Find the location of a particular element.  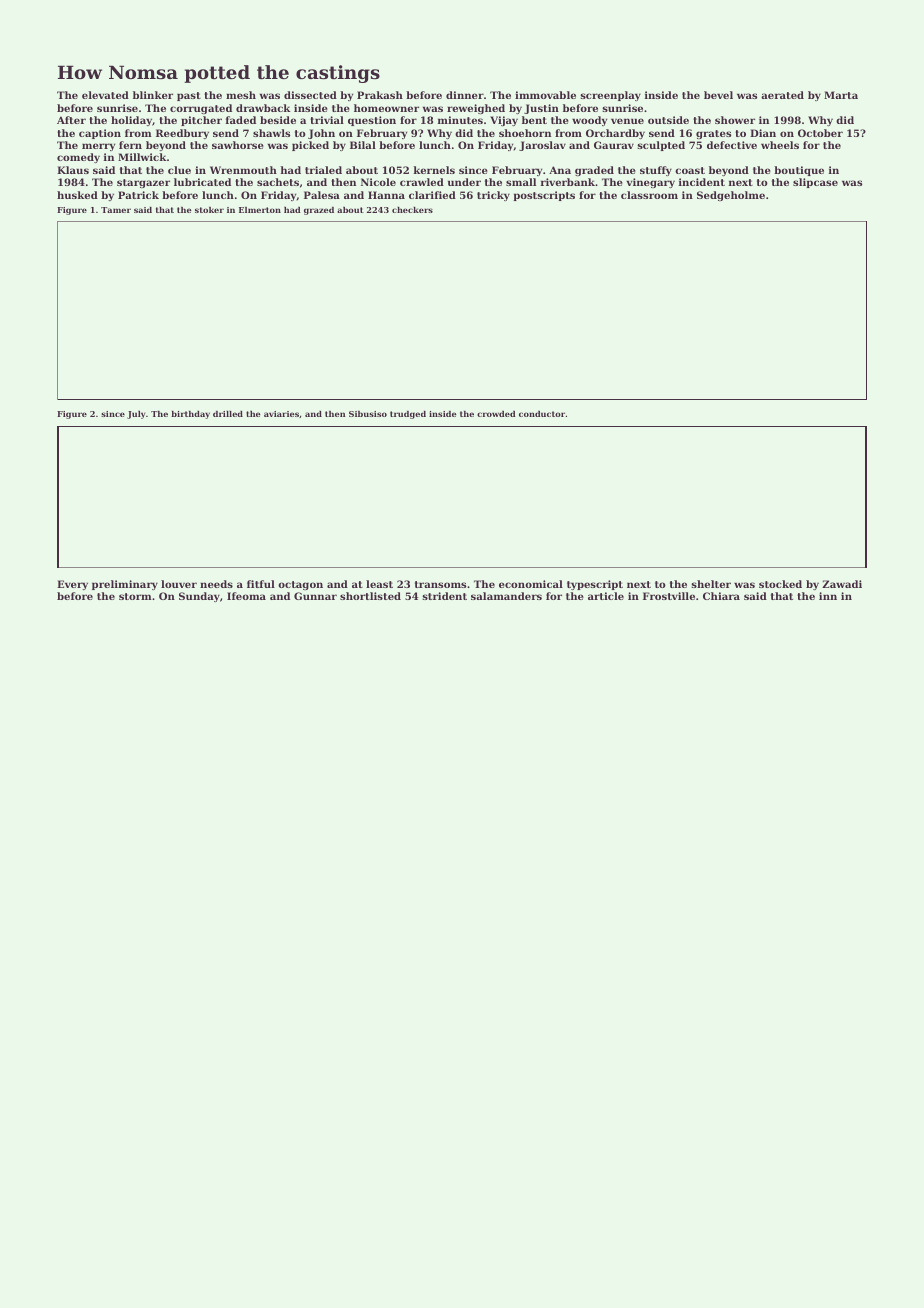

trudged is located at coordinates (408, 415).
